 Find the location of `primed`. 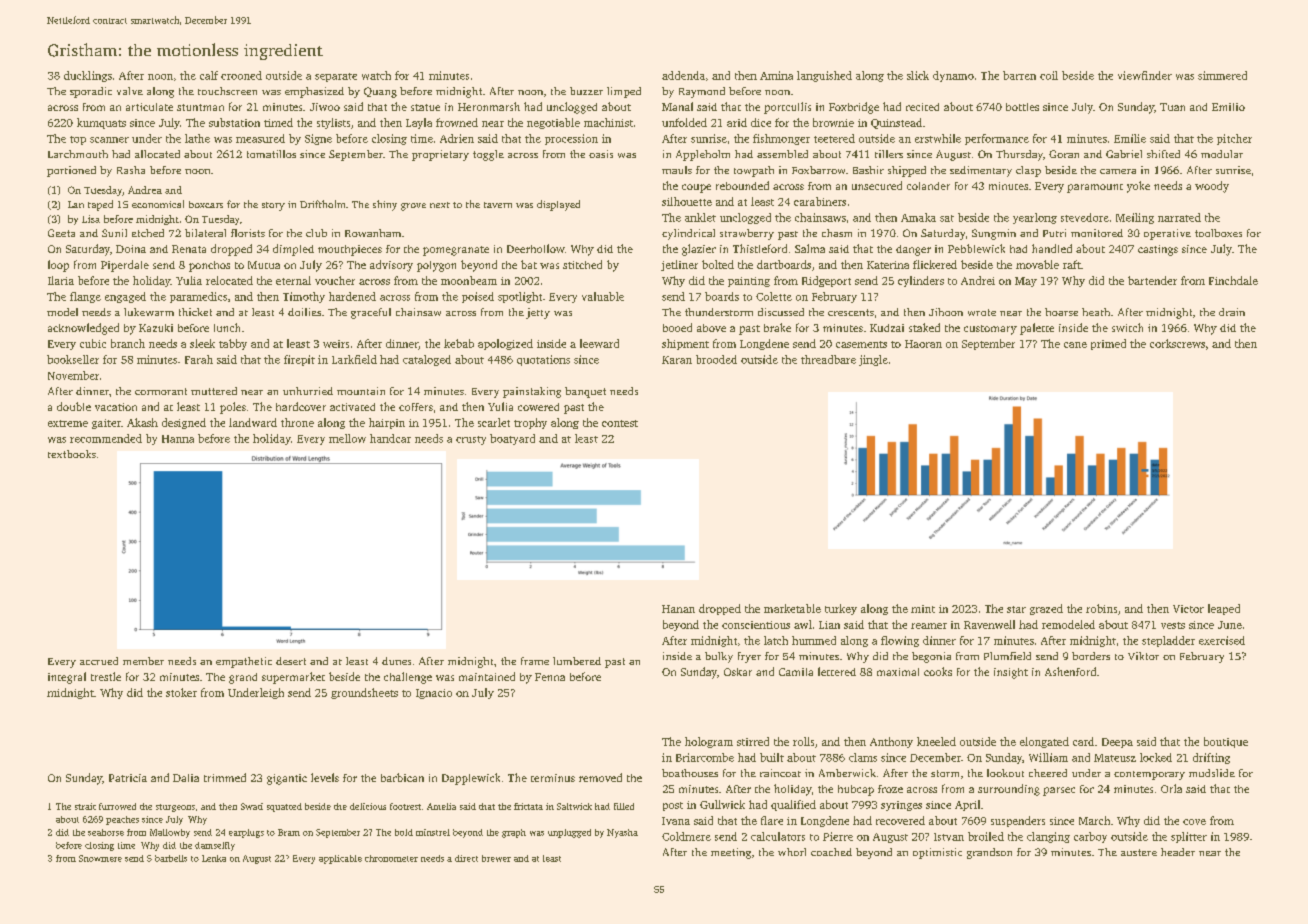

primed is located at coordinates (1108, 344).
